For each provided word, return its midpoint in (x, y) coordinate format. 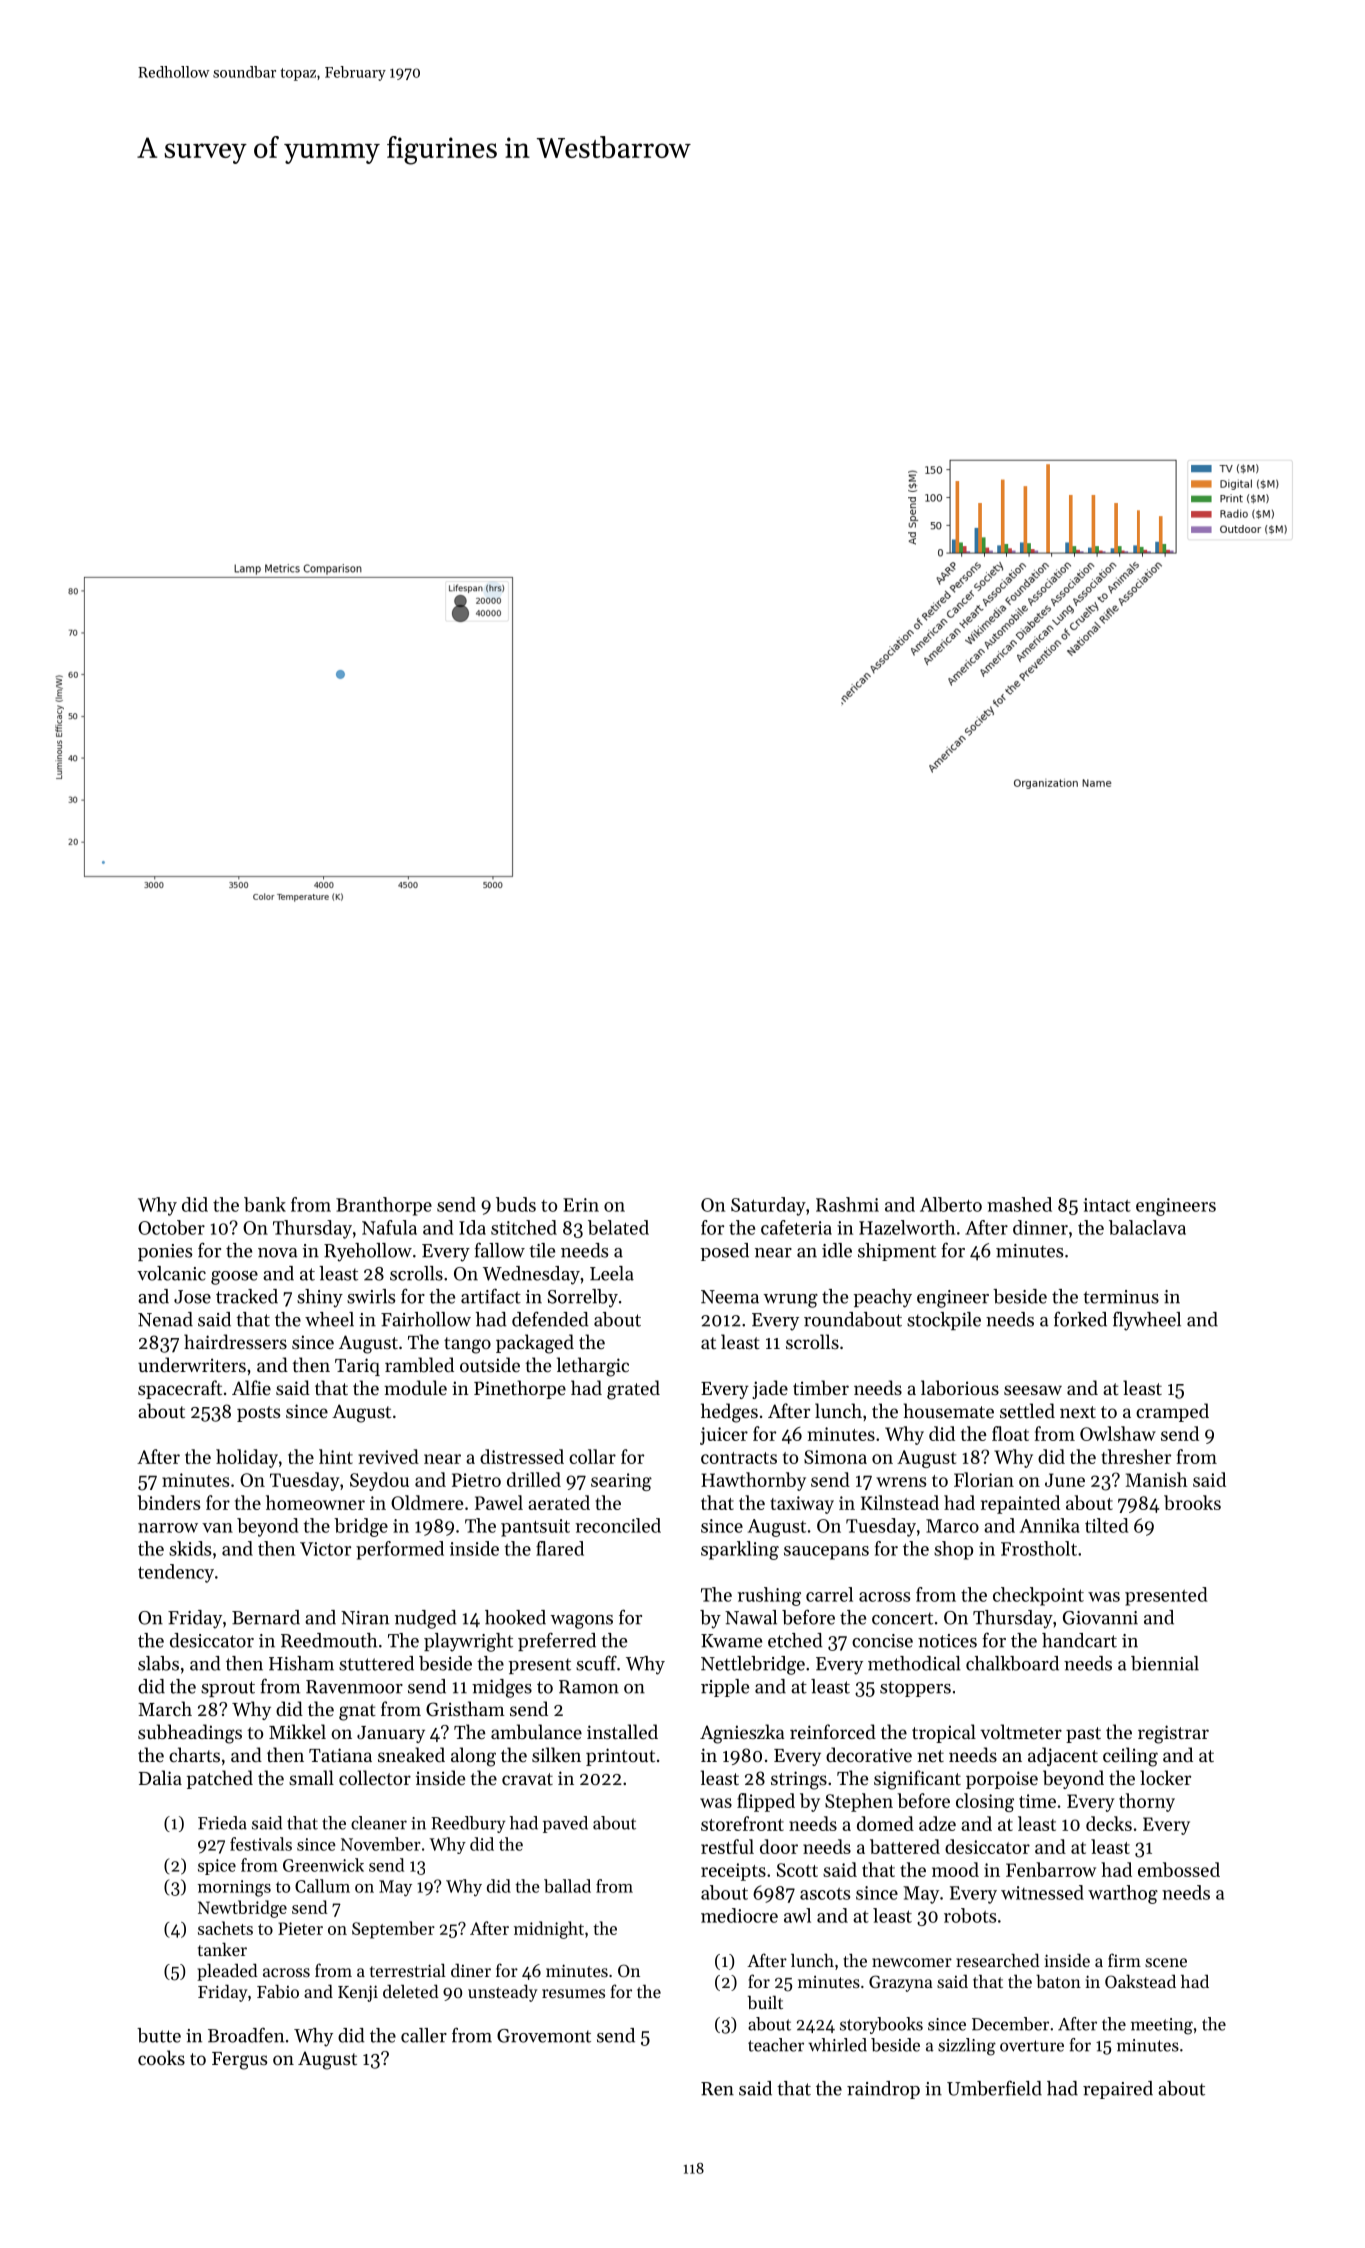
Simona (835, 1457)
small (311, 1777)
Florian (984, 1479)
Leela (612, 1273)
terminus (1121, 1297)
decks (1109, 1823)
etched (795, 1640)
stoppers (915, 1689)
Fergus (239, 2061)
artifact (491, 1296)
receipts (733, 1872)
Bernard (266, 1617)
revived (388, 1456)
